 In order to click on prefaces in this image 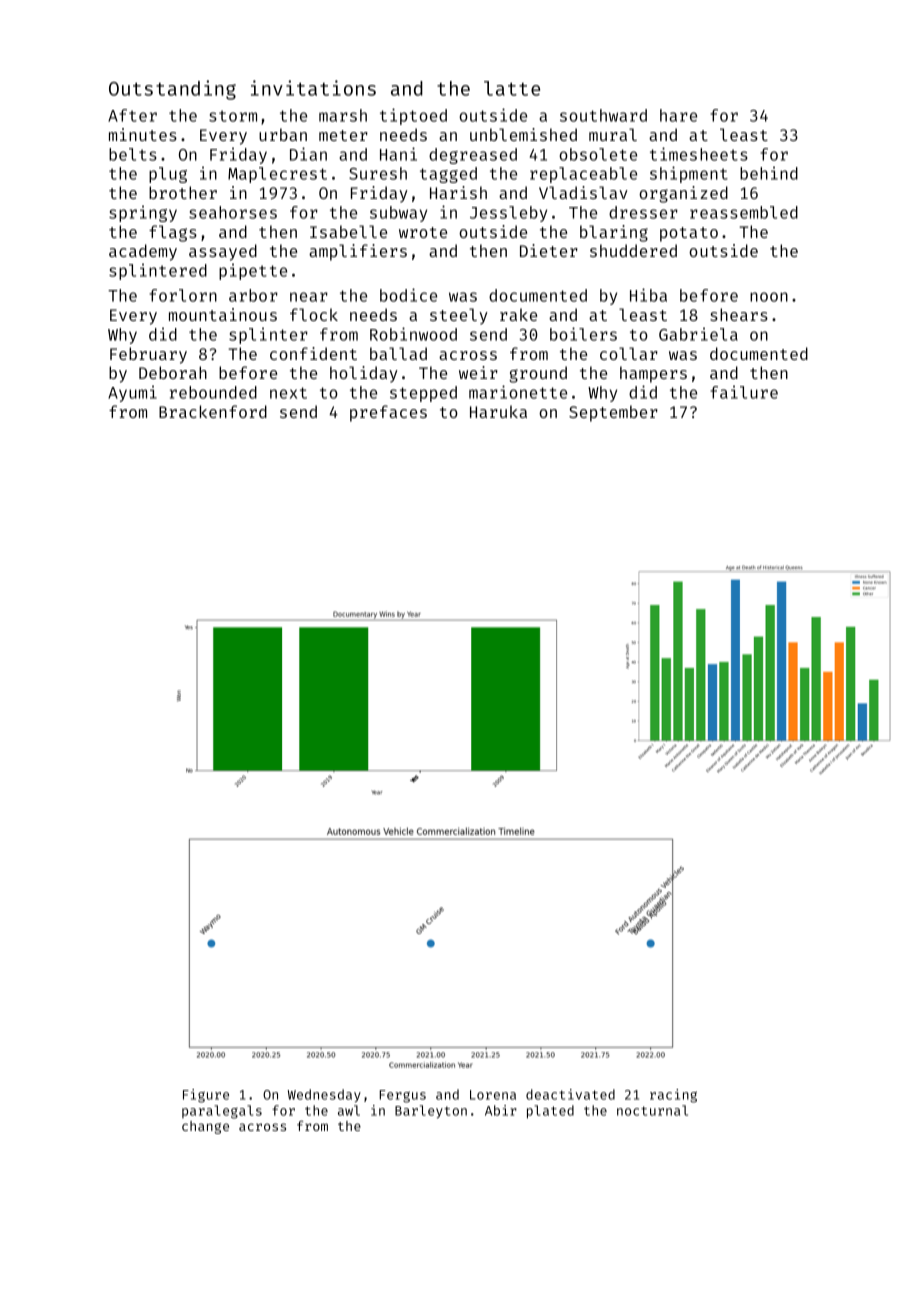, I will do `click(388, 413)`.
